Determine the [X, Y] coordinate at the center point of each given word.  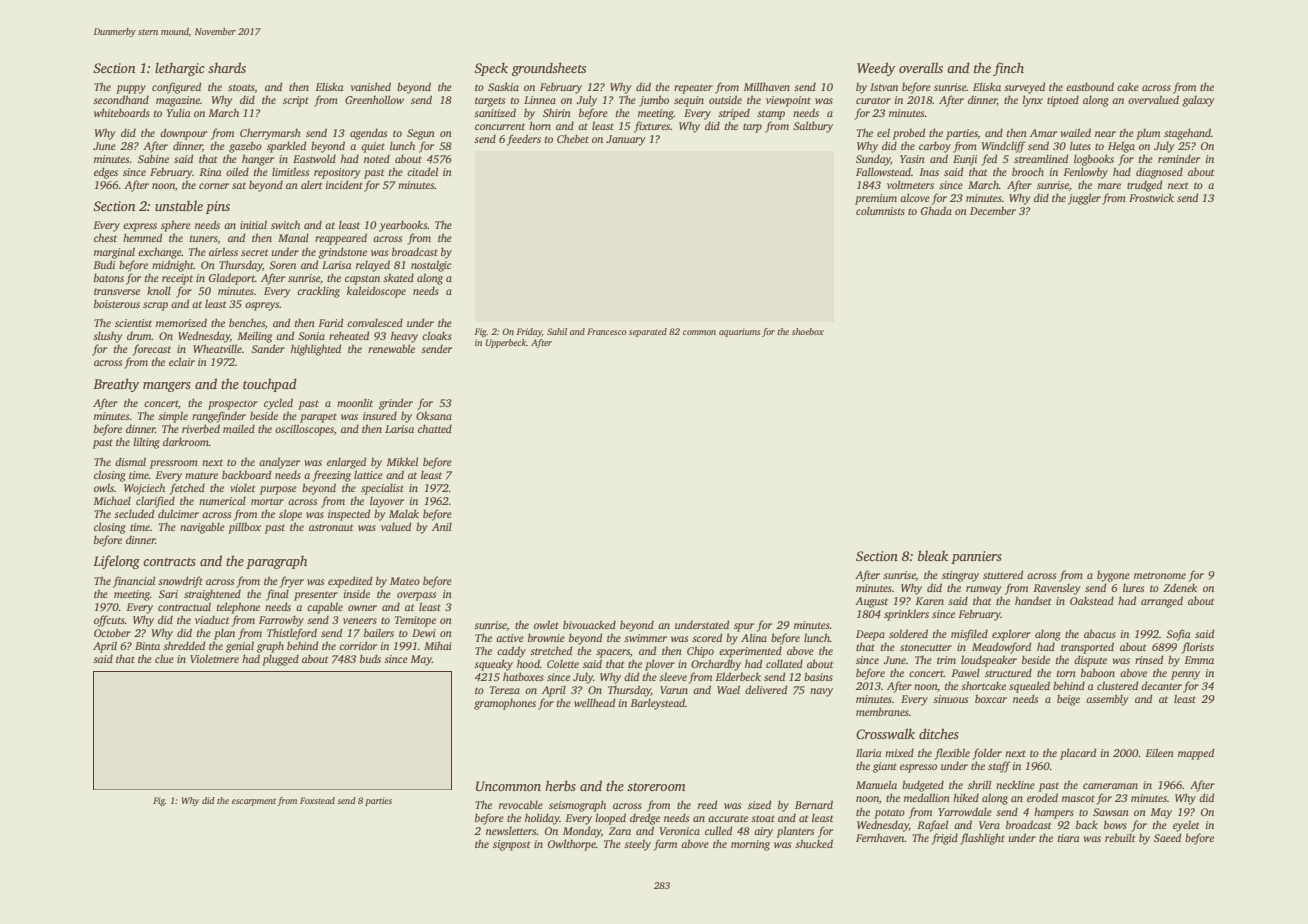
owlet [546, 624]
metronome [1160, 575]
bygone [1113, 576]
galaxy [1198, 101]
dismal [130, 461]
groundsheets [549, 69]
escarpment [254, 802]
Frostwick [1151, 197]
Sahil [557, 331]
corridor [358, 645]
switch [285, 224]
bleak [933, 555]
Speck [491, 69]
